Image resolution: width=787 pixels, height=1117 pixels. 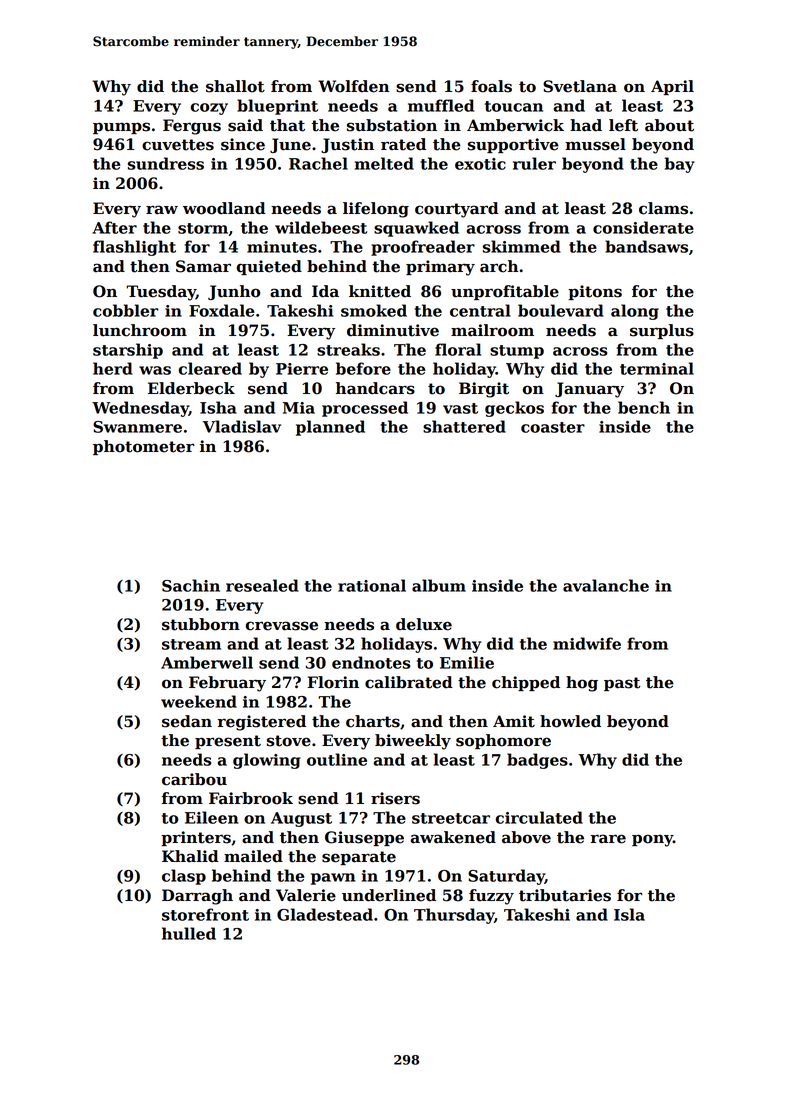 I want to click on Wednesday, so click(x=140, y=409).
